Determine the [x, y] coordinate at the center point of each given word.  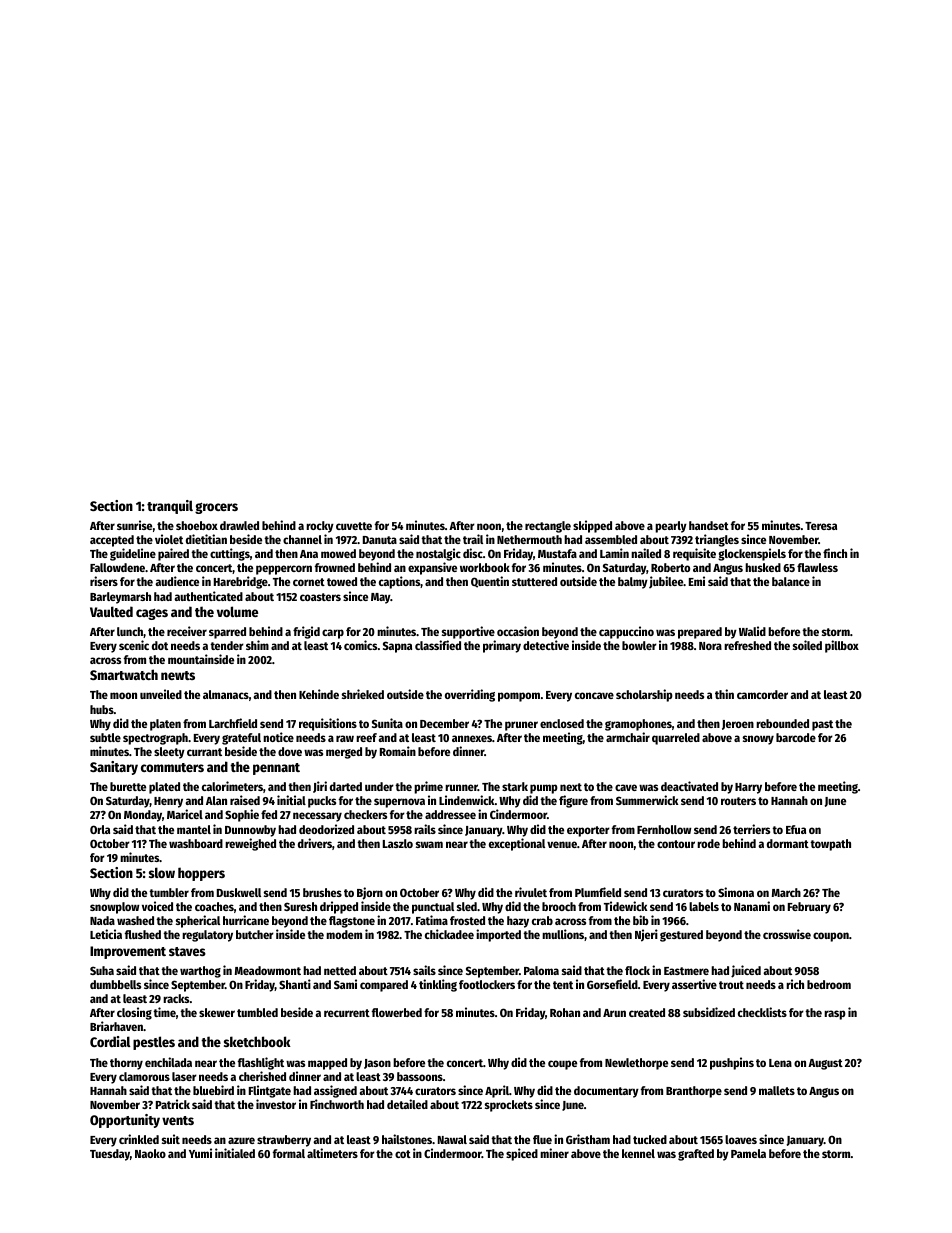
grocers [216, 508]
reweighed [250, 844]
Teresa [821, 526]
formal [289, 1153]
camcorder [762, 694]
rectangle [548, 527]
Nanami [752, 906]
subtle [105, 737]
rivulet [531, 892]
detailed [407, 1104]
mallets [777, 1090]
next [571, 787]
